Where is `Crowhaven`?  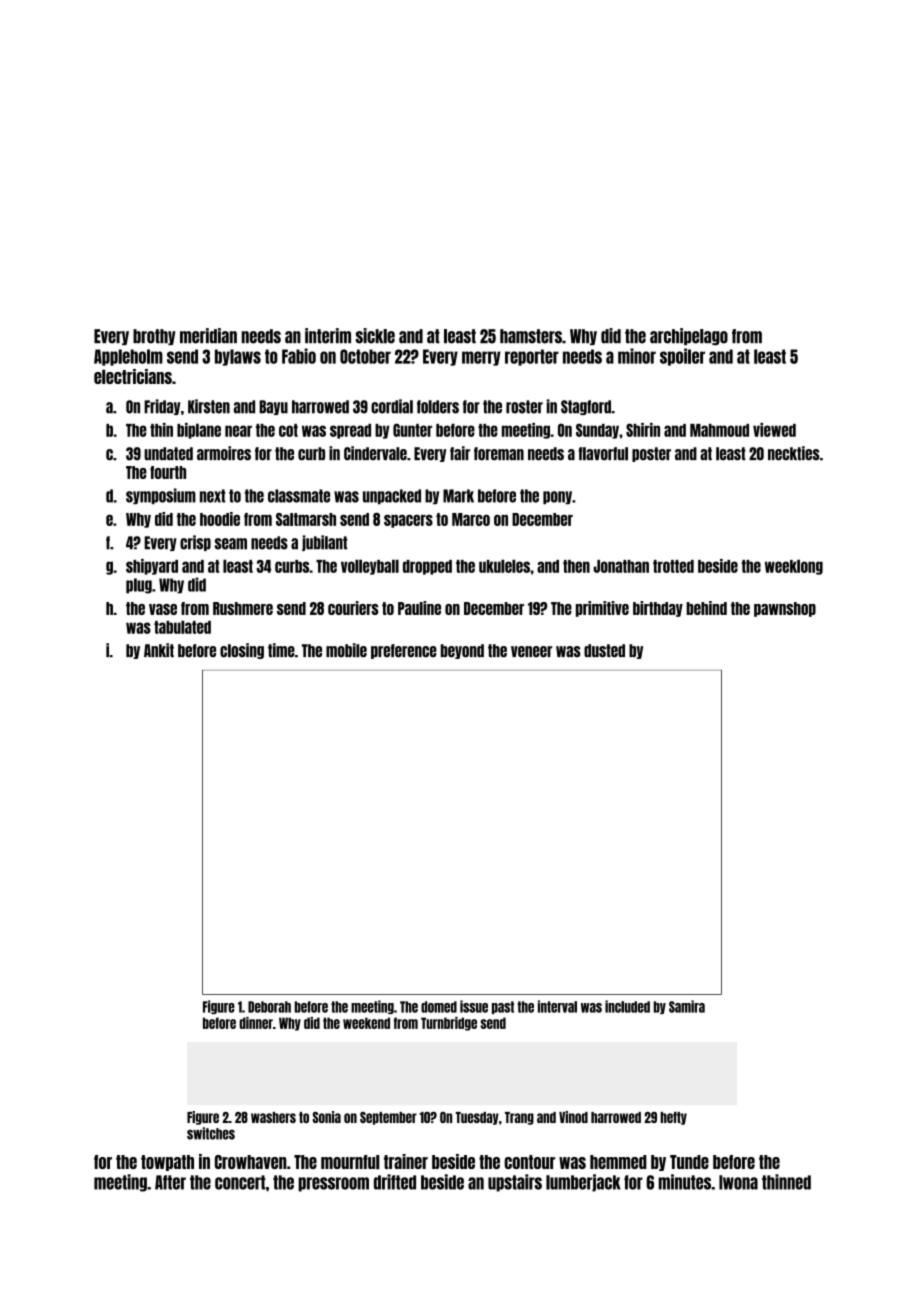 Crowhaven is located at coordinates (250, 1162).
